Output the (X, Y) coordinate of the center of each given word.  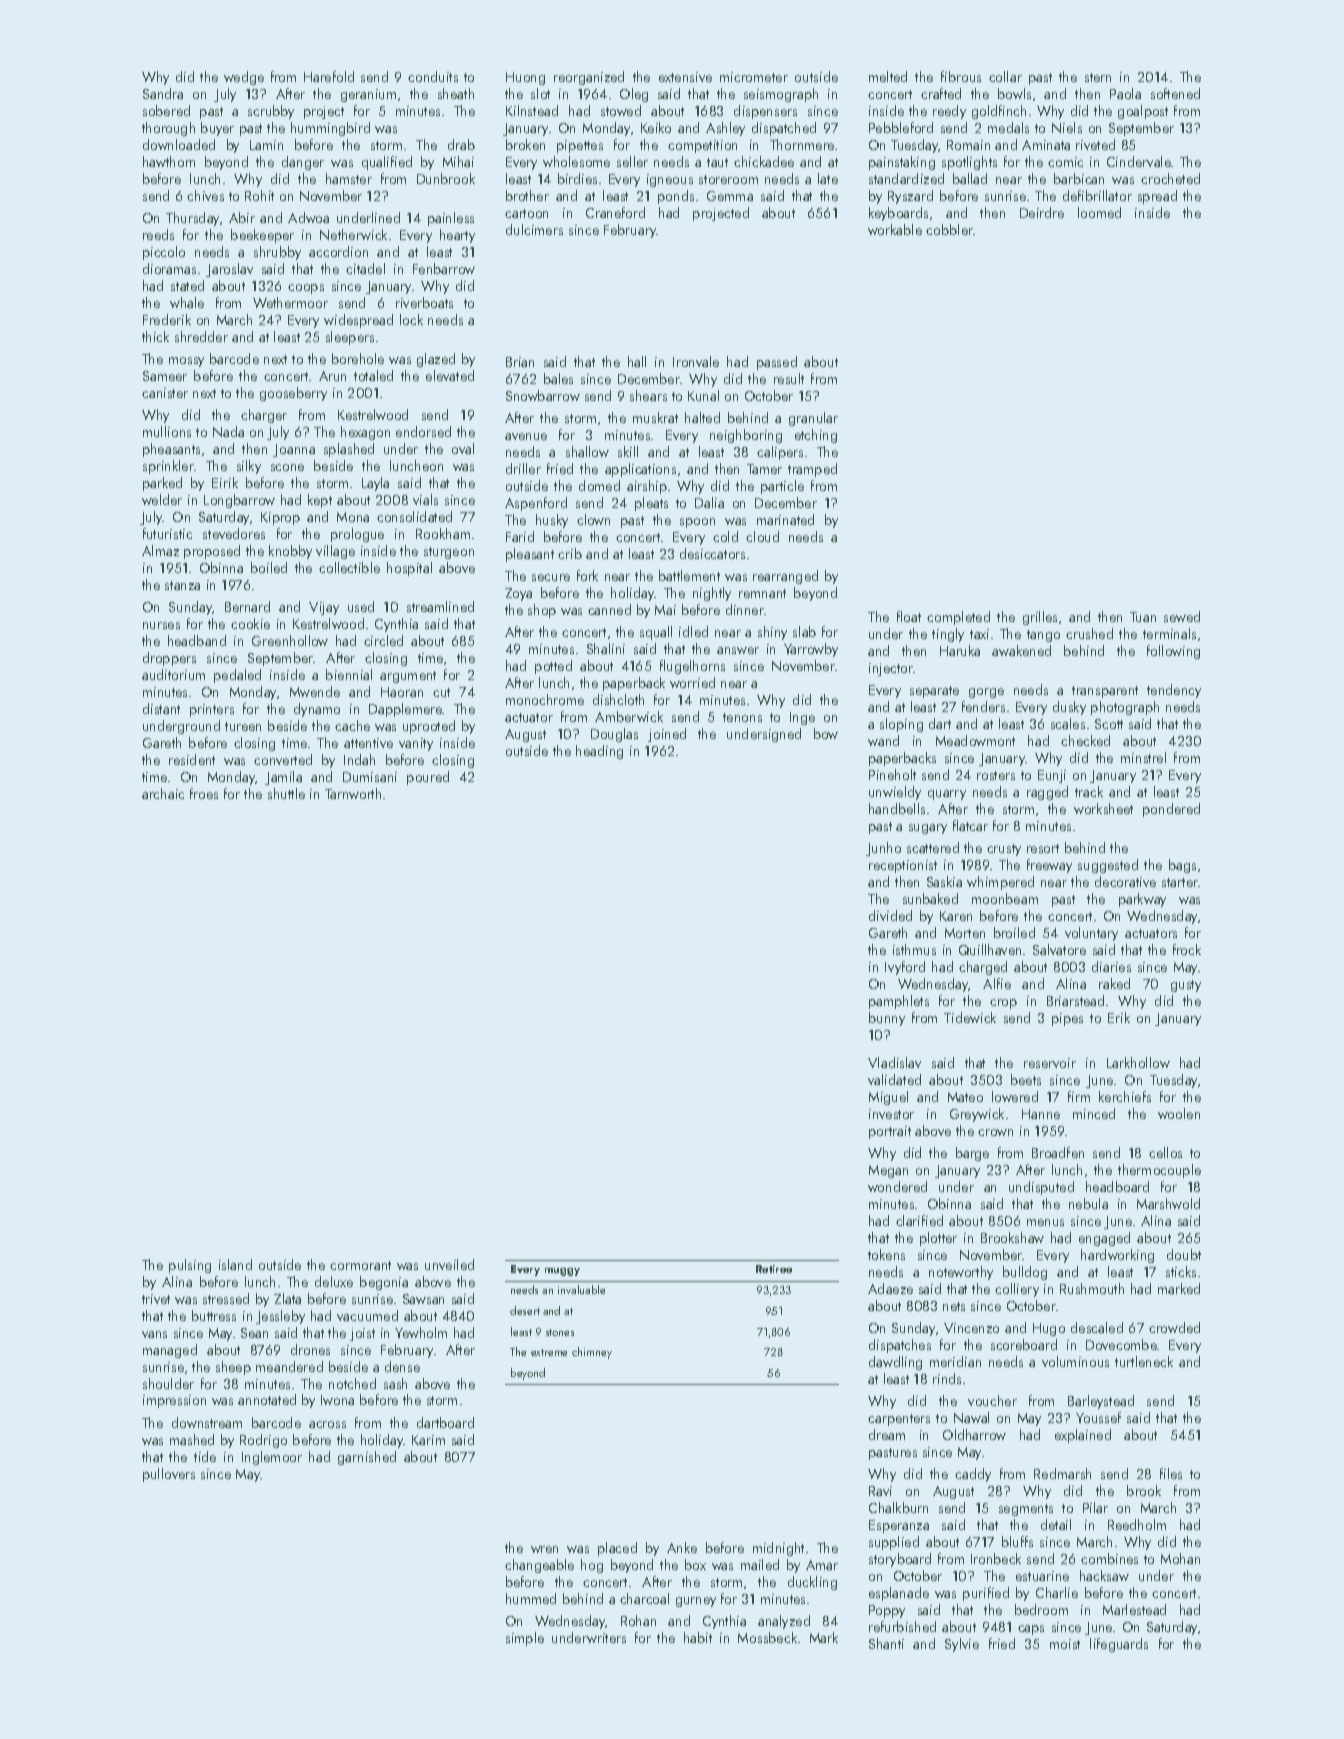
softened (1175, 93)
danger (303, 163)
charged (983, 968)
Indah (359, 759)
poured (428, 778)
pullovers (169, 1475)
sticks (1181, 1271)
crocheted (1170, 178)
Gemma (730, 196)
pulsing (190, 1266)
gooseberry (293, 394)
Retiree (774, 1269)
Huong (525, 78)
